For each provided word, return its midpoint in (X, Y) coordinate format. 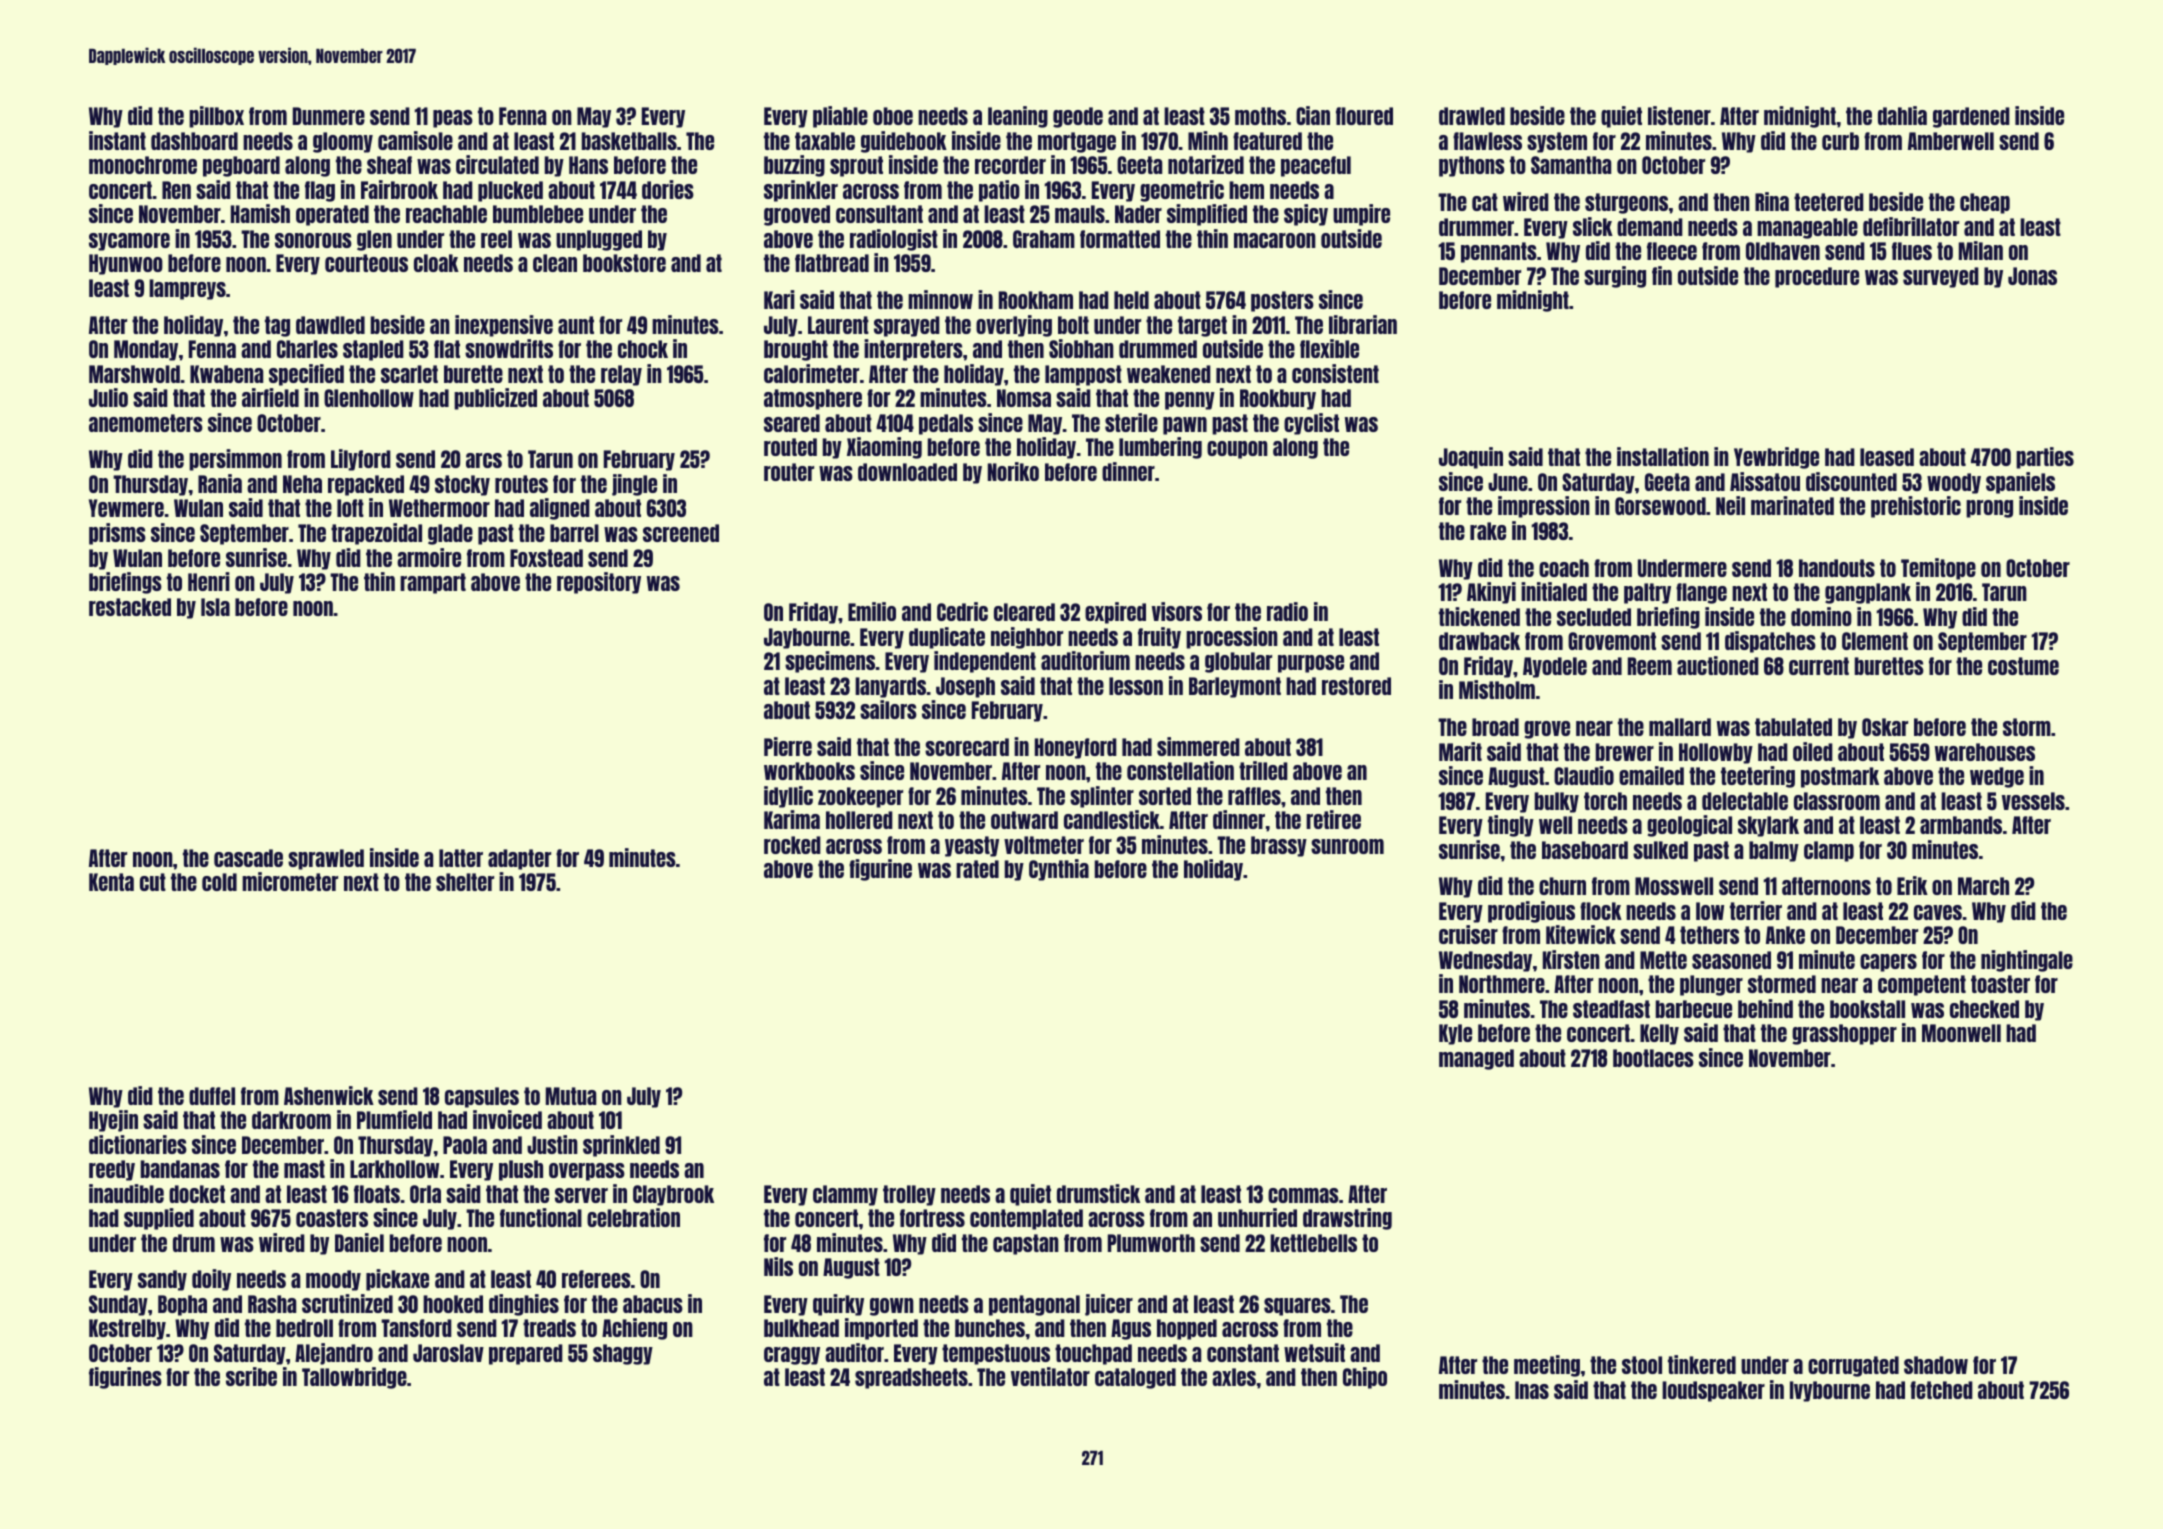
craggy (792, 1356)
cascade (248, 858)
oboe (893, 116)
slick (1593, 226)
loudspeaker (1713, 1391)
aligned (560, 509)
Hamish (260, 213)
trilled (1263, 770)
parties (2045, 458)
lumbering (1160, 448)
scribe (251, 1376)
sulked (1660, 850)
